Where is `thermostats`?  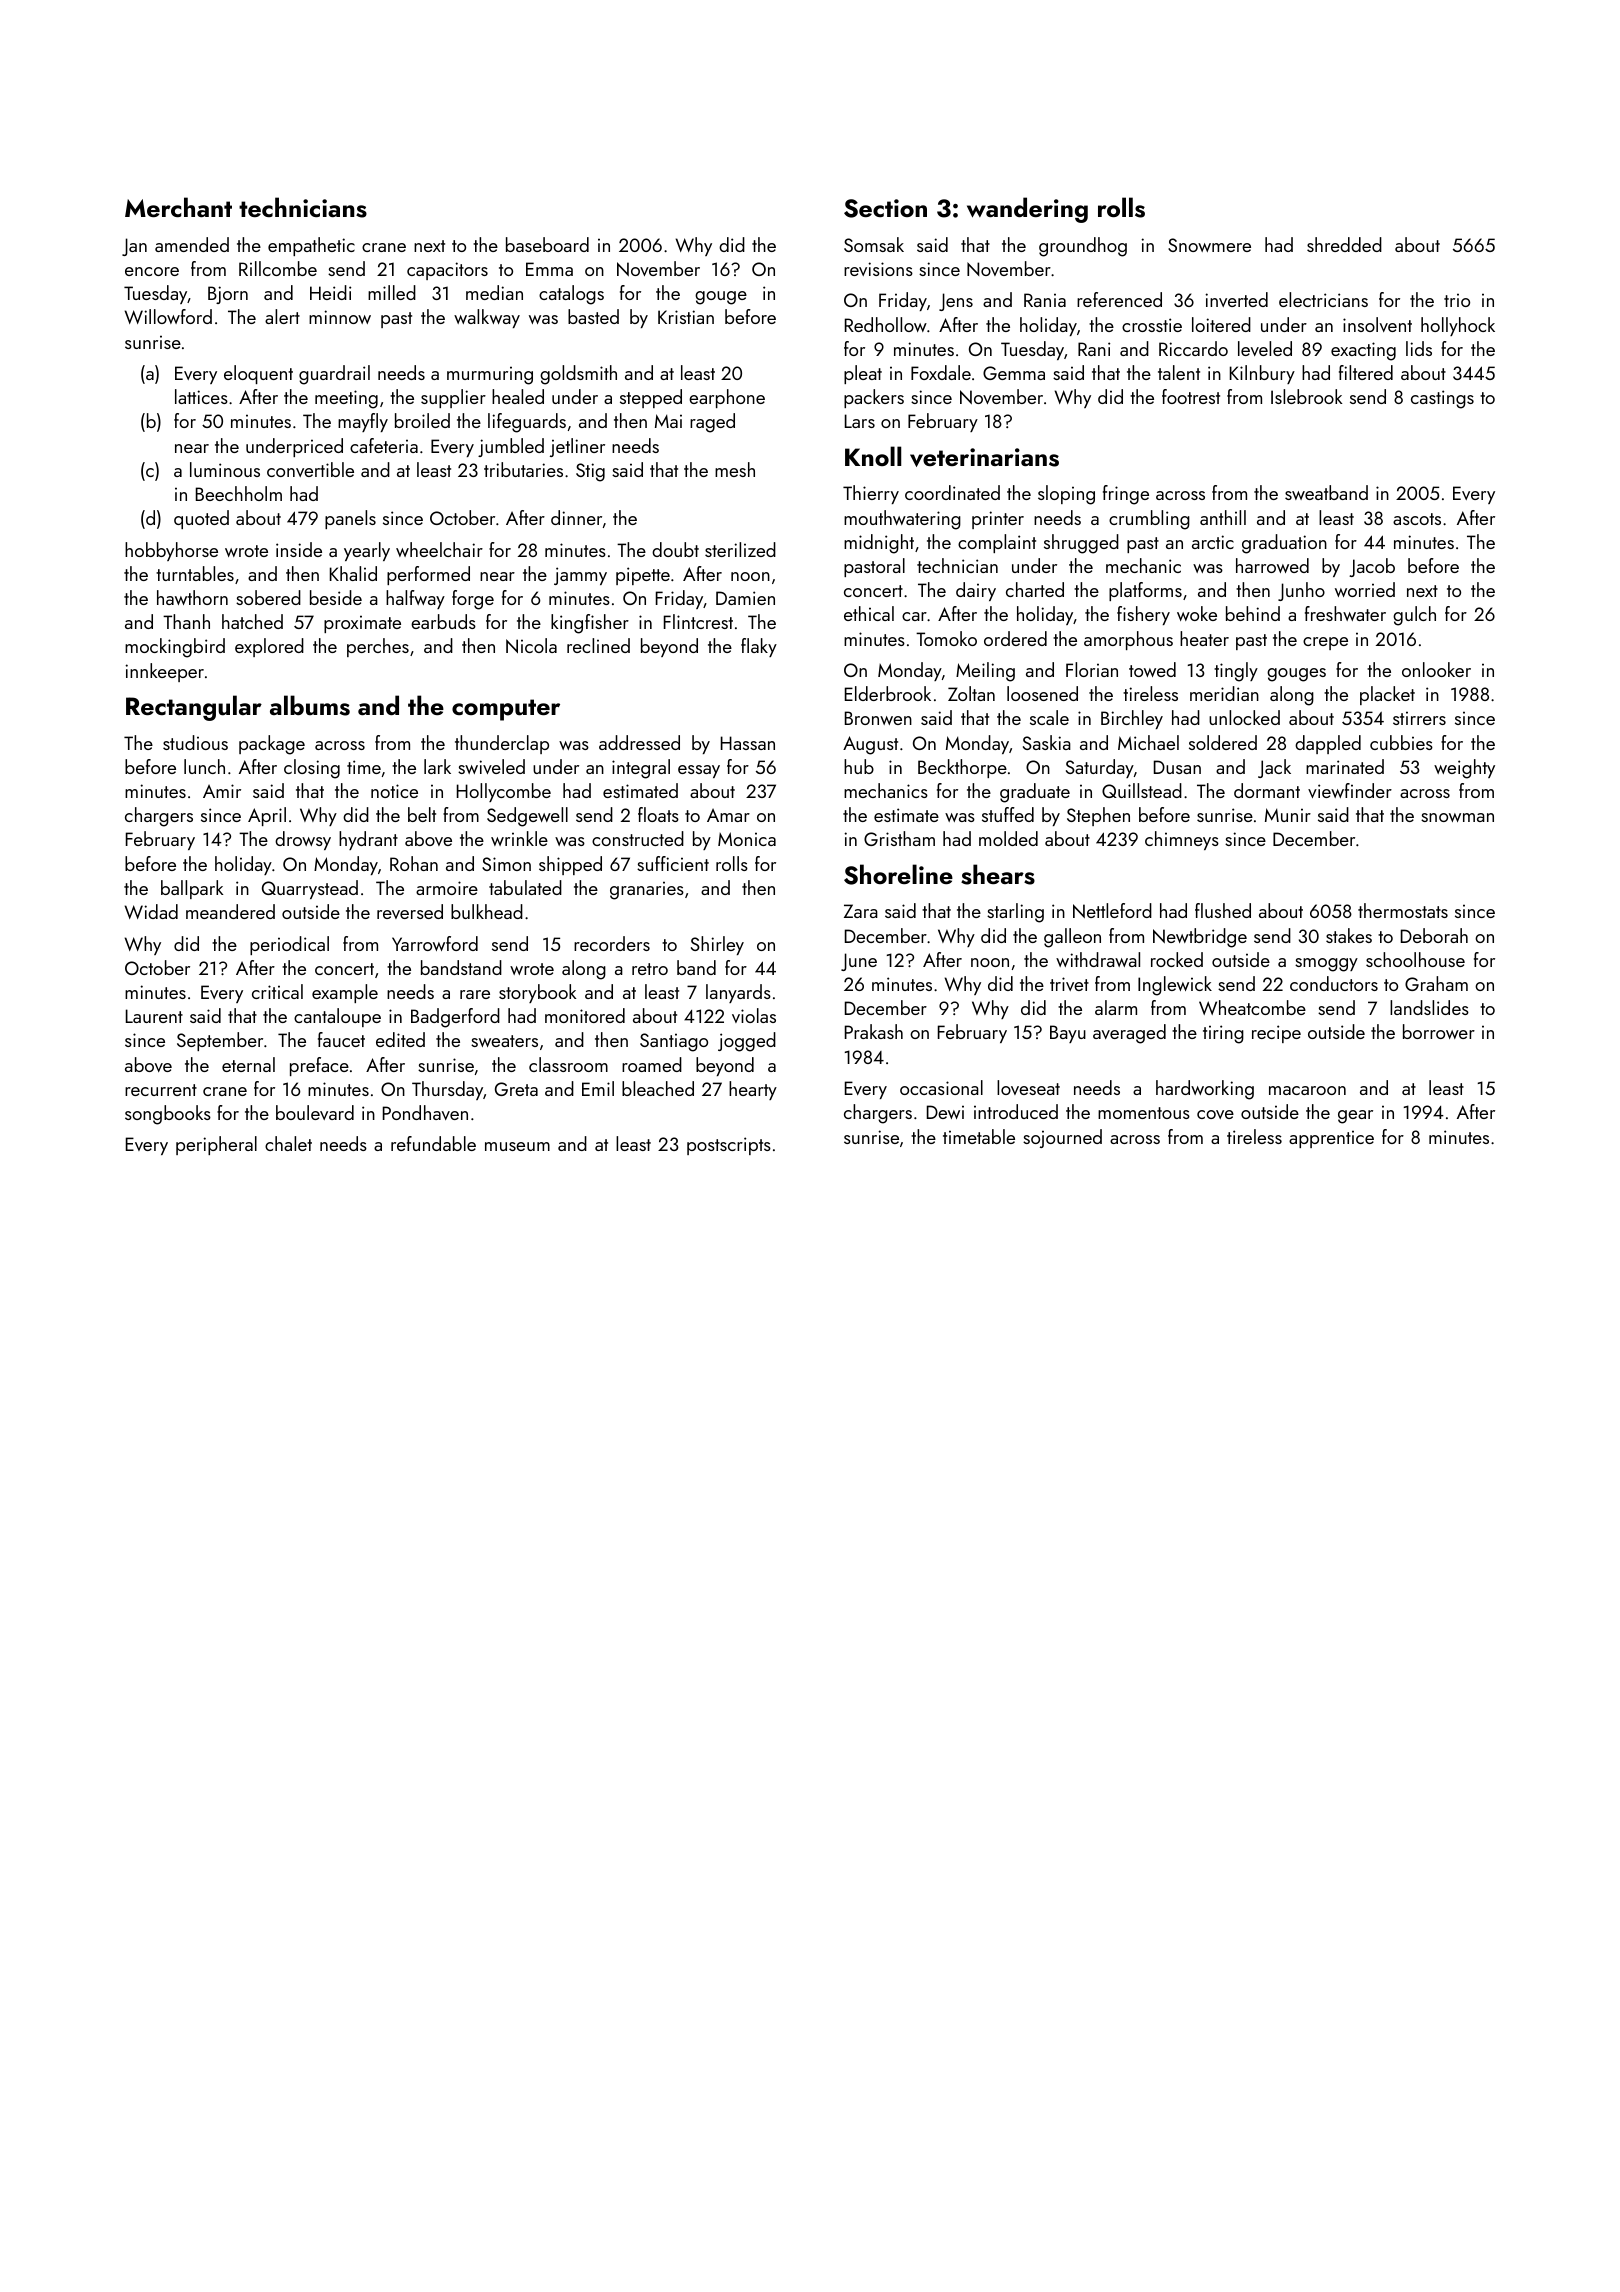
thermostats is located at coordinates (1403, 910).
